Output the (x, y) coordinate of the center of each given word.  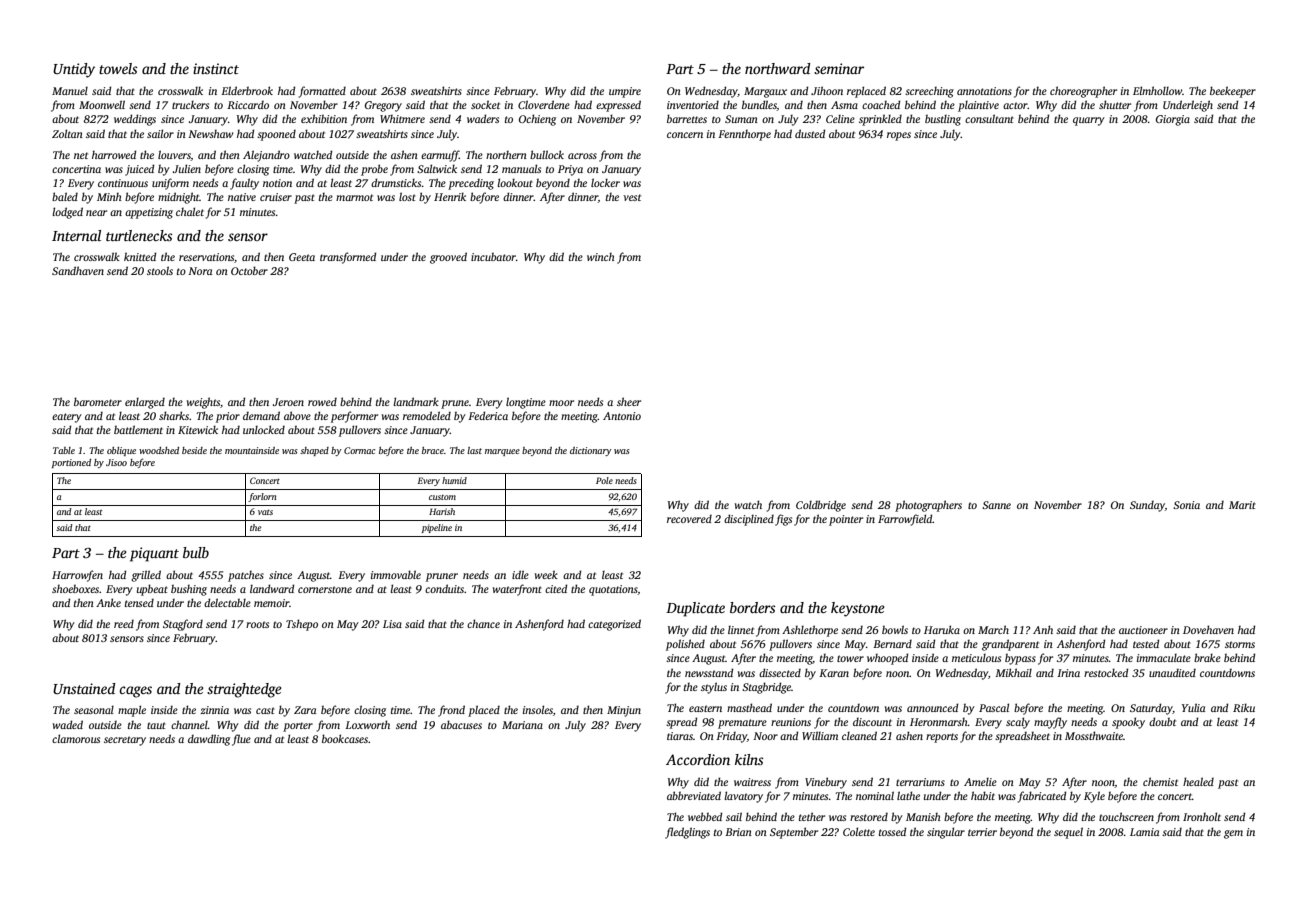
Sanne (996, 505)
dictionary (591, 451)
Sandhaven (78, 270)
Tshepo (302, 625)
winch (601, 257)
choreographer (1083, 92)
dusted (810, 133)
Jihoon (827, 90)
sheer (629, 401)
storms (1240, 644)
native (242, 197)
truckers (190, 104)
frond (451, 711)
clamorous (76, 738)
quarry (1089, 121)
